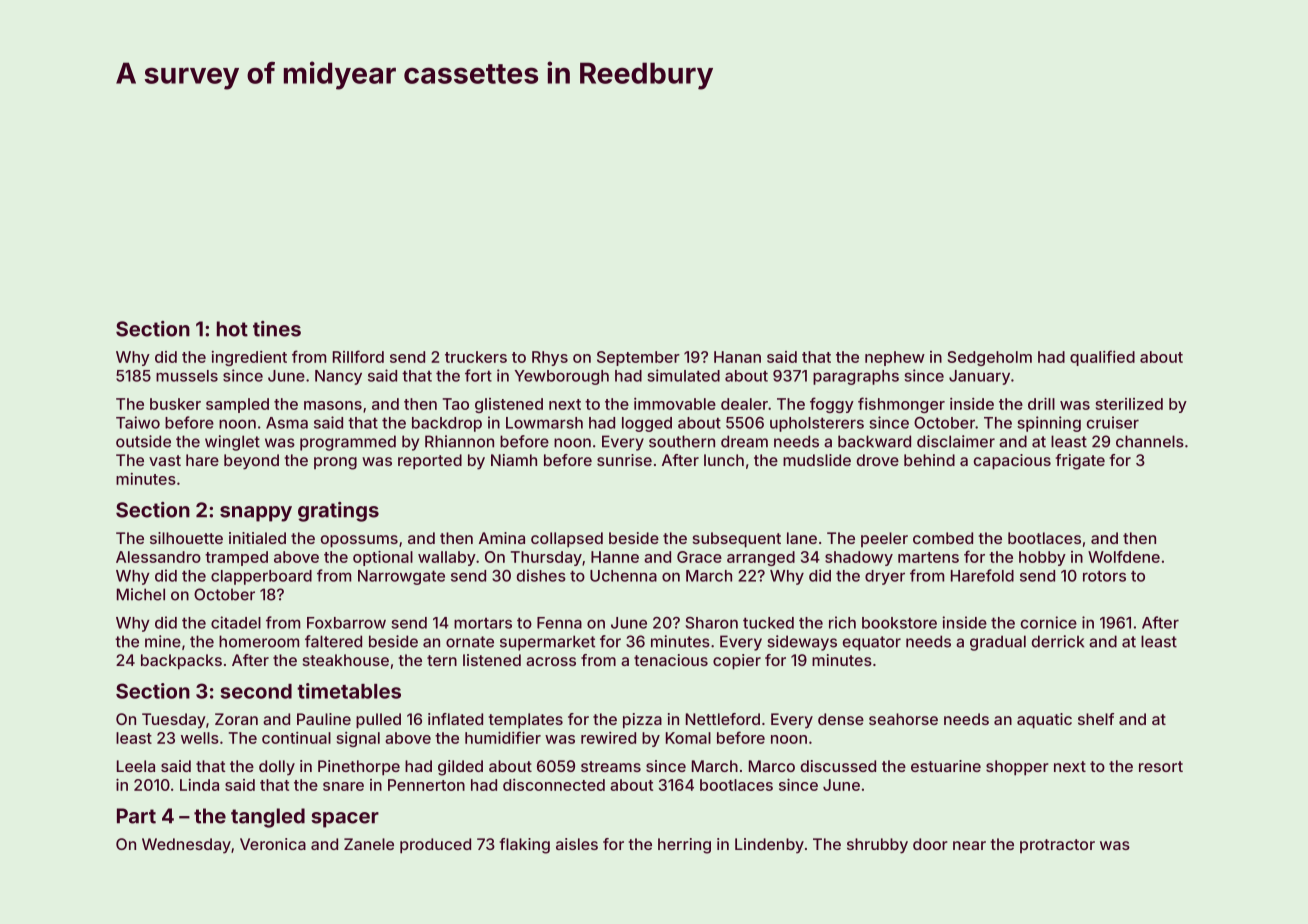  I want to click on cruiser, so click(1113, 422).
